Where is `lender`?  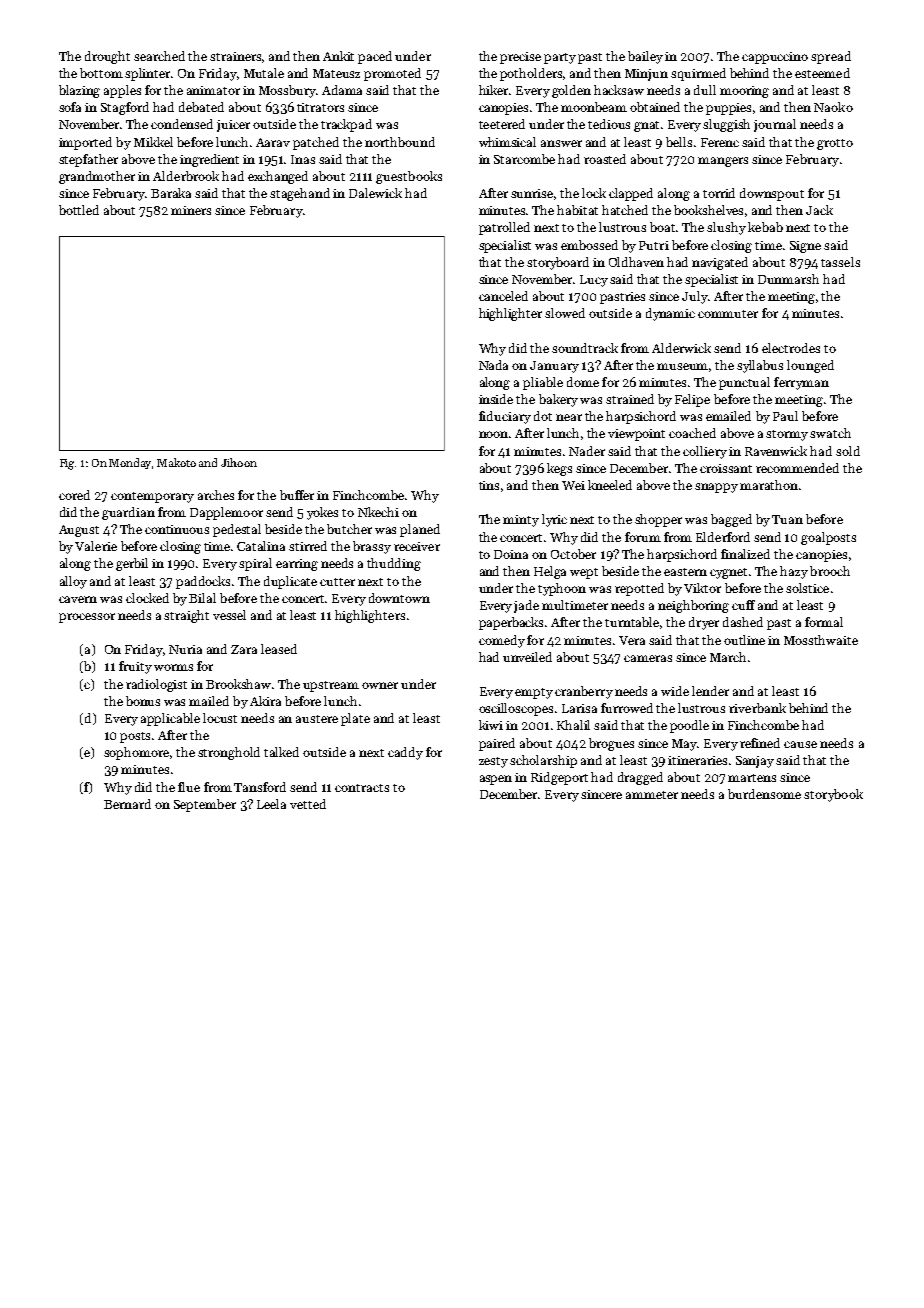
lender is located at coordinates (710, 691).
